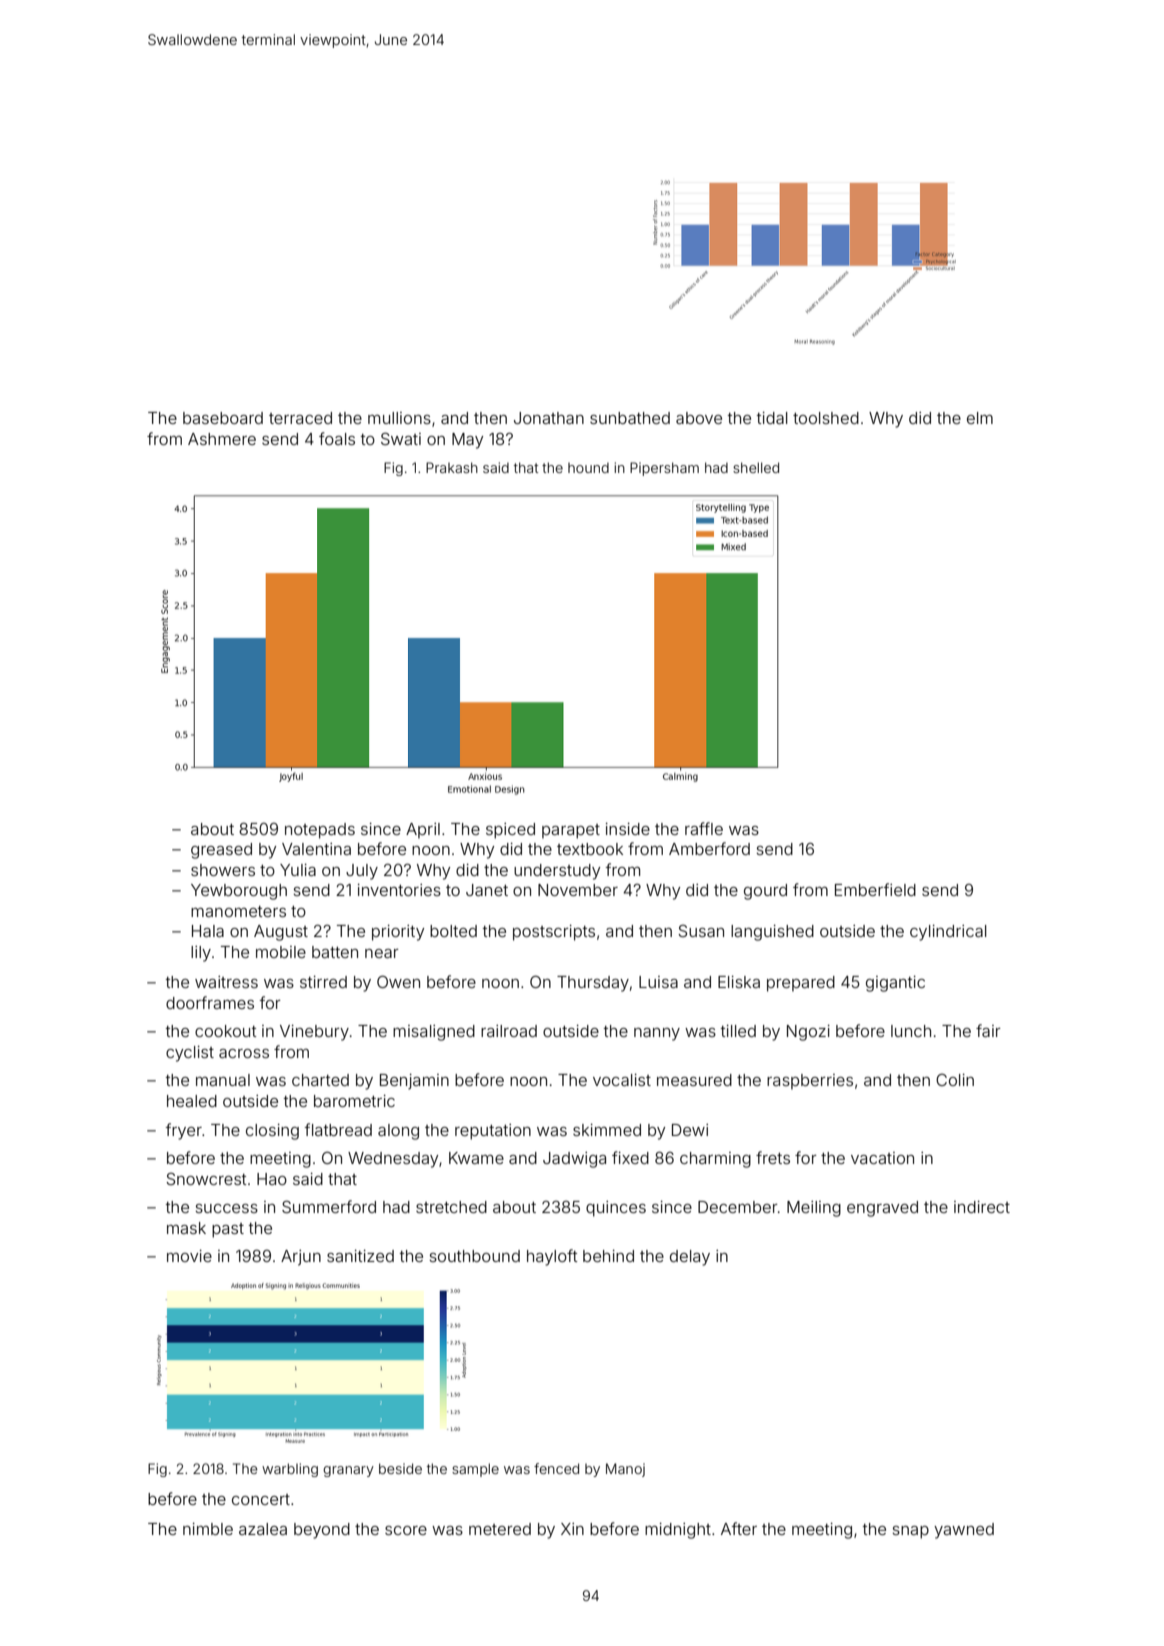  What do you see at coordinates (208, 1529) in the page?
I see `nimble` at bounding box center [208, 1529].
